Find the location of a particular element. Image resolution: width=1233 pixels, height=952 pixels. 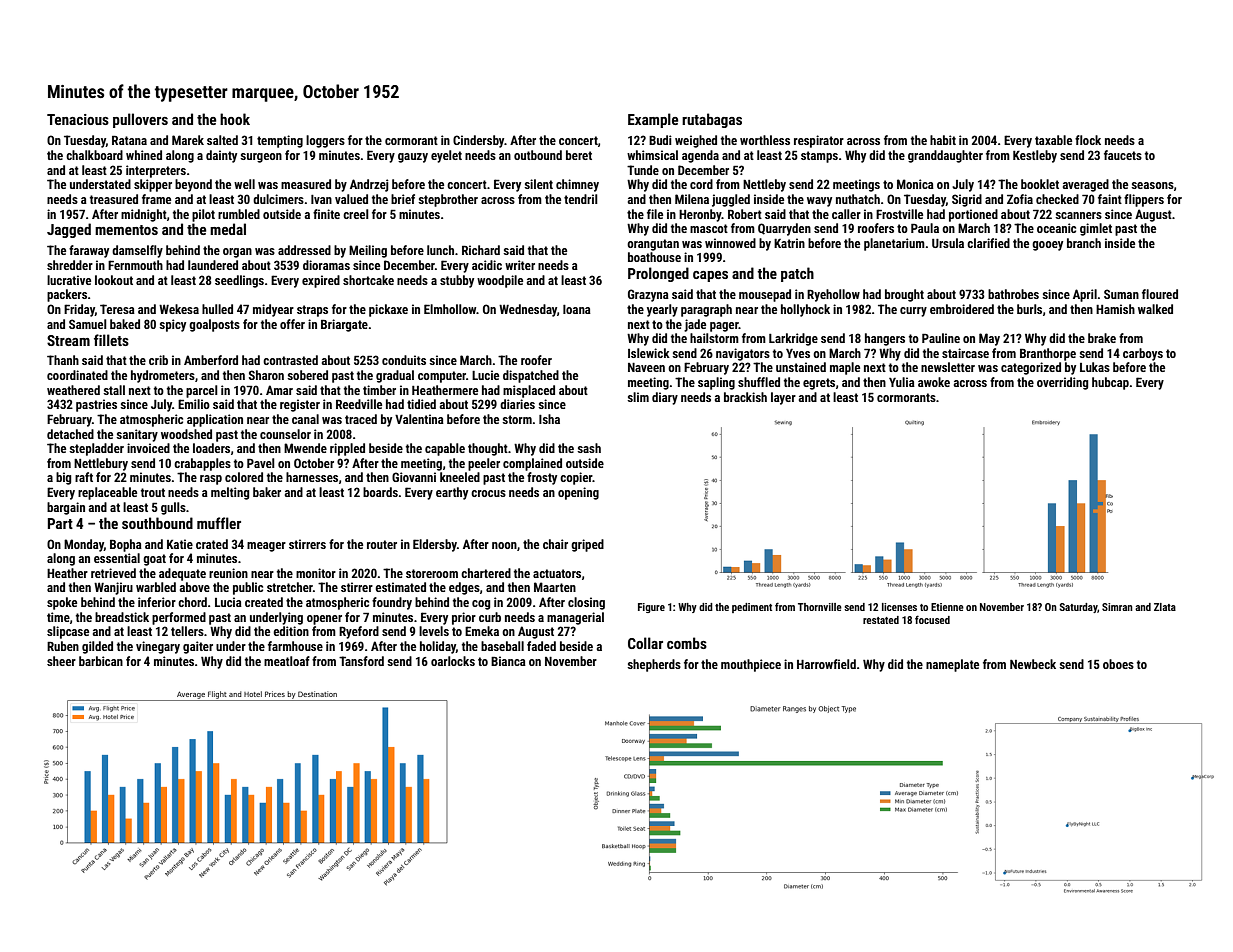

sash is located at coordinates (589, 448).
